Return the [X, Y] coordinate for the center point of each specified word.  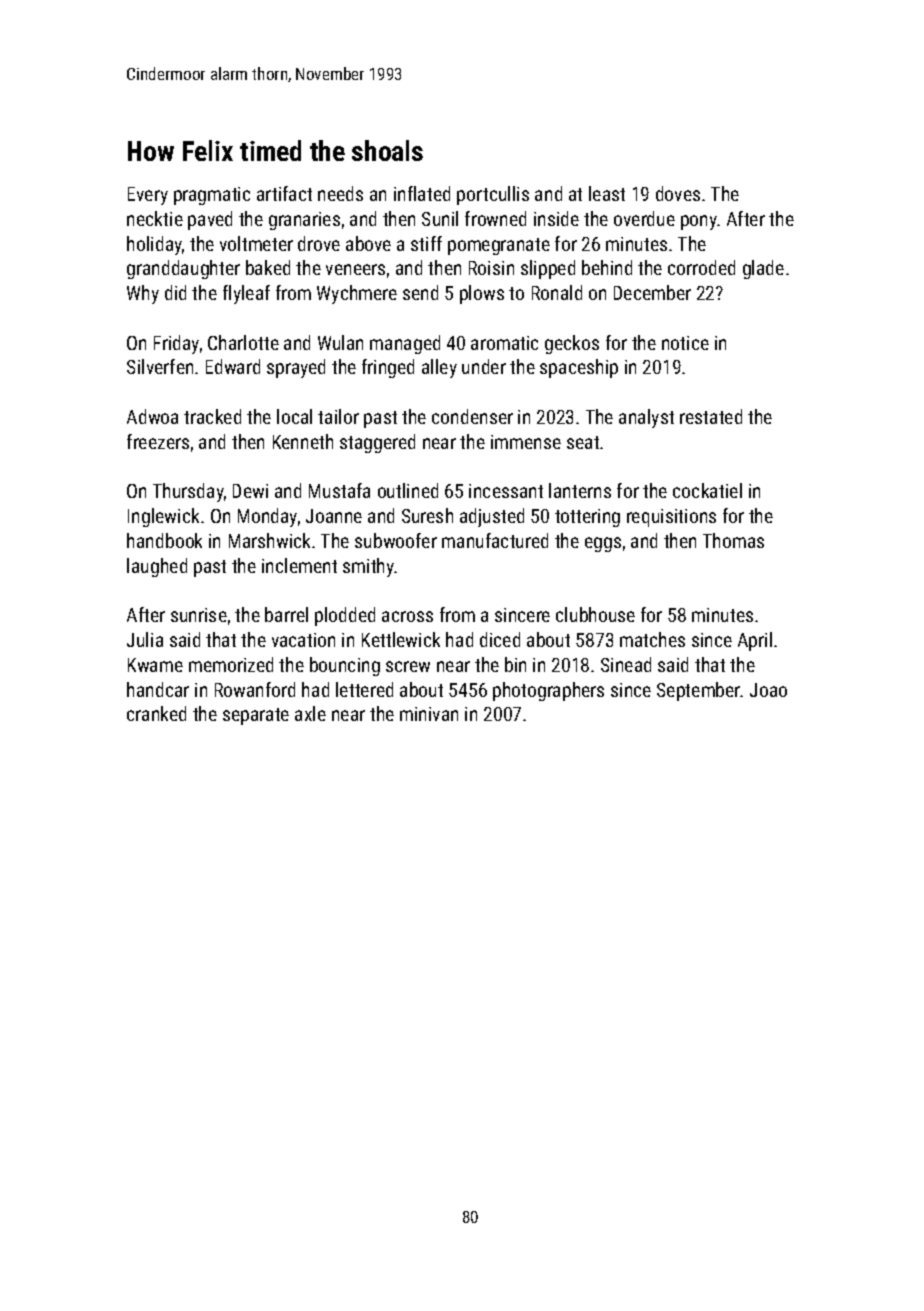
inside [556, 218]
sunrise [199, 615]
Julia [145, 639]
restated [711, 416]
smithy [369, 567]
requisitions [671, 518]
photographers [548, 691]
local [294, 416]
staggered [377, 443]
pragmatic [212, 196]
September [699, 691]
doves [678, 193]
